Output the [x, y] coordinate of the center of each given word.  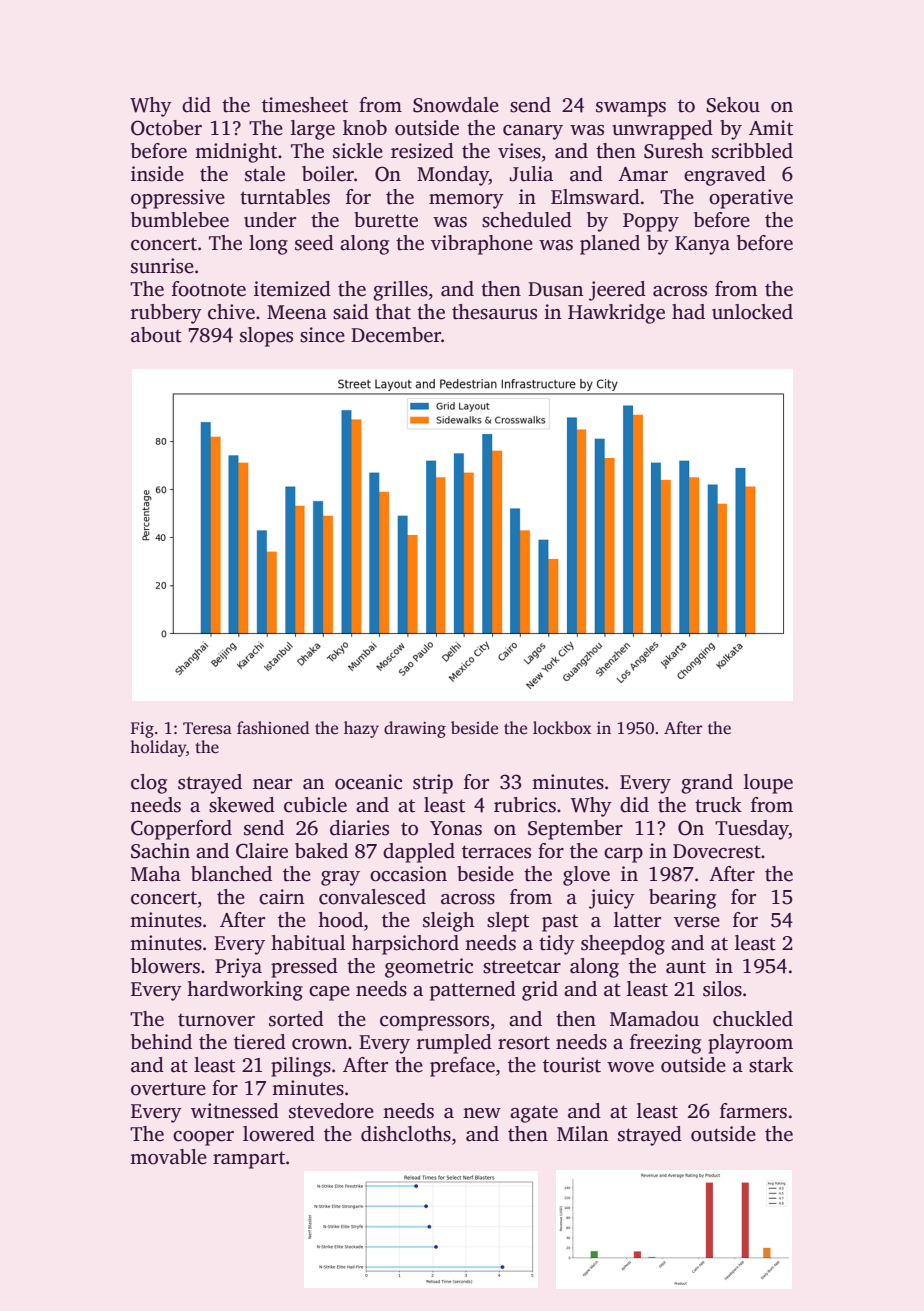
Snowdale [456, 105]
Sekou [733, 105]
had [688, 312]
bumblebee [180, 220]
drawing [415, 729]
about [156, 335]
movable [168, 1157]
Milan [582, 1134]
